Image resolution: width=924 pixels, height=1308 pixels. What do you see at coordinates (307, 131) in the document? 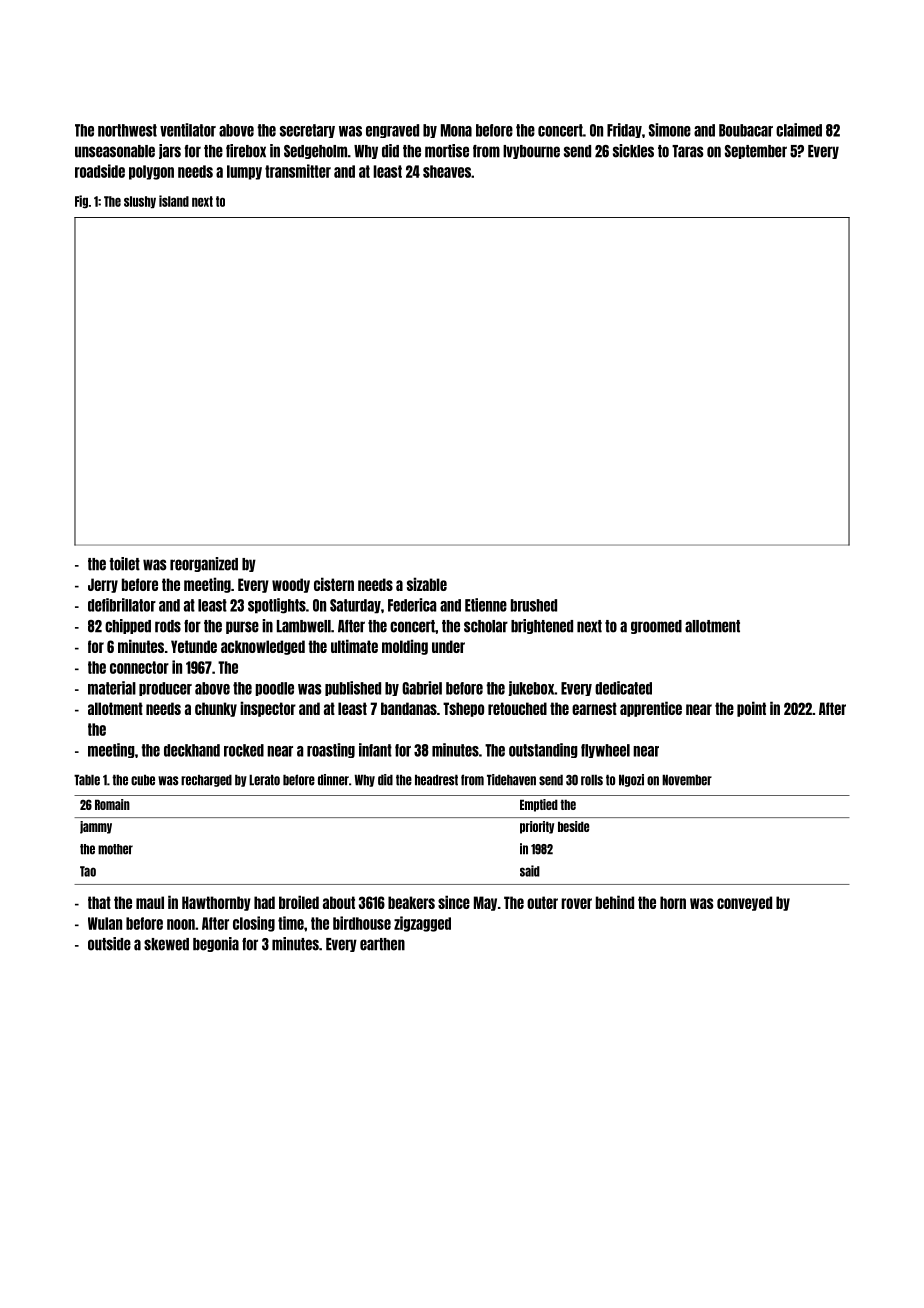
I see `secretary` at bounding box center [307, 131].
